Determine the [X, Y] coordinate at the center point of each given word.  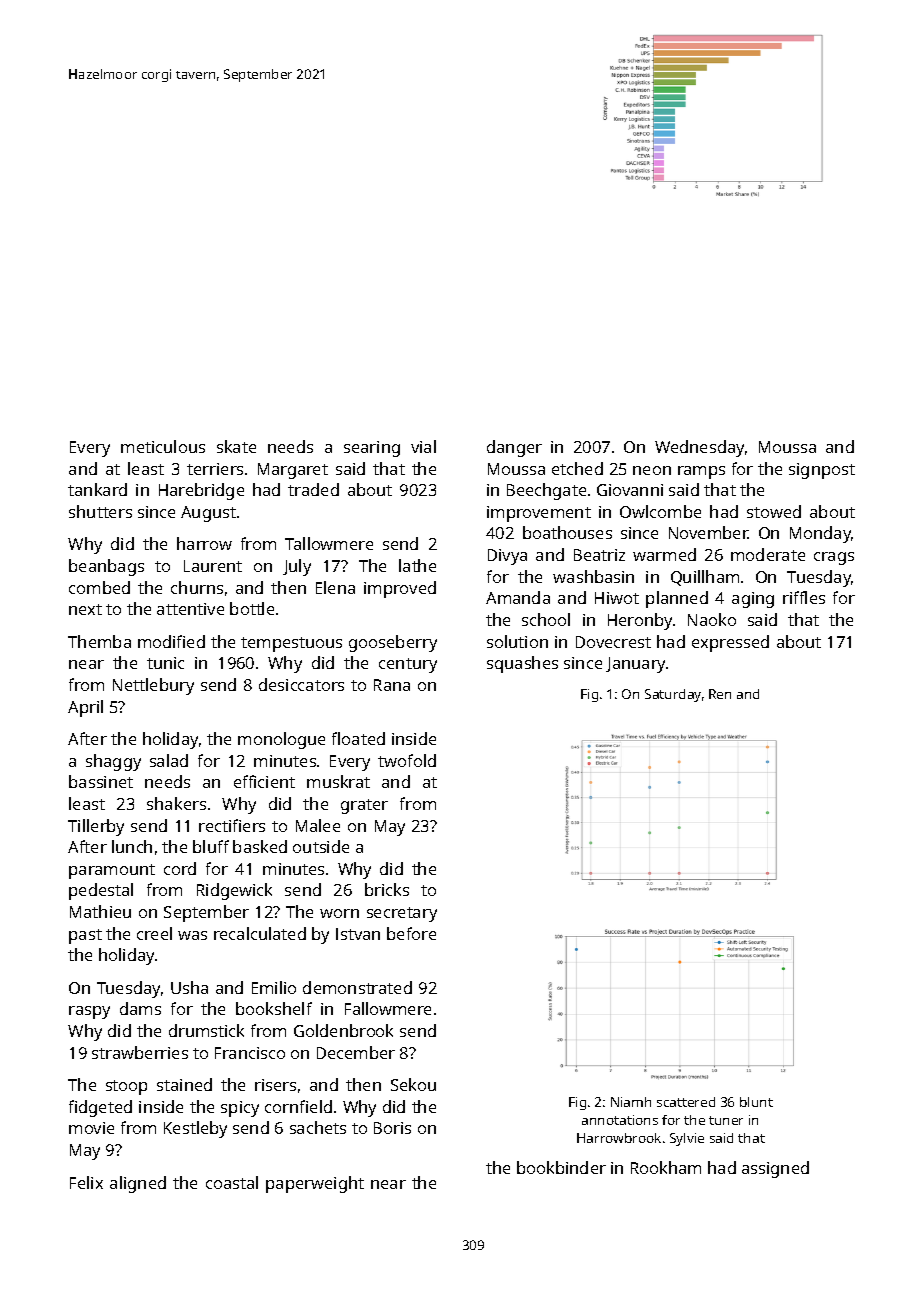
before [411, 933]
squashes [522, 664]
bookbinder [561, 1167]
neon [652, 470]
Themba [99, 641]
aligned [138, 1184]
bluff [211, 846]
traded [313, 489]
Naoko [712, 619]
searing [372, 449]
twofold [407, 760]
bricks [387, 889]
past [85, 936]
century [408, 665]
